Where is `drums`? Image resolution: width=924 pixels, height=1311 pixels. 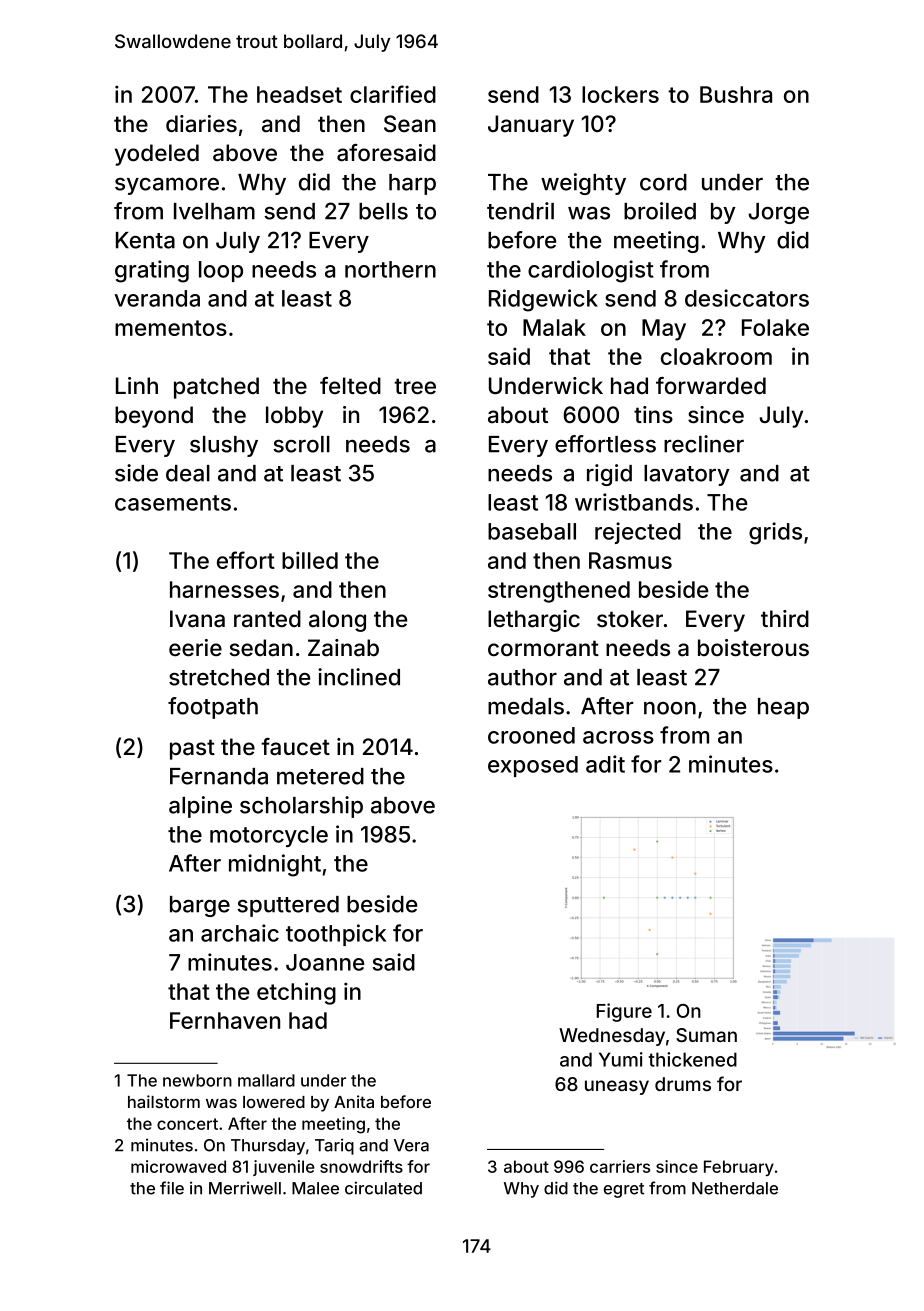
drums is located at coordinates (683, 1084).
